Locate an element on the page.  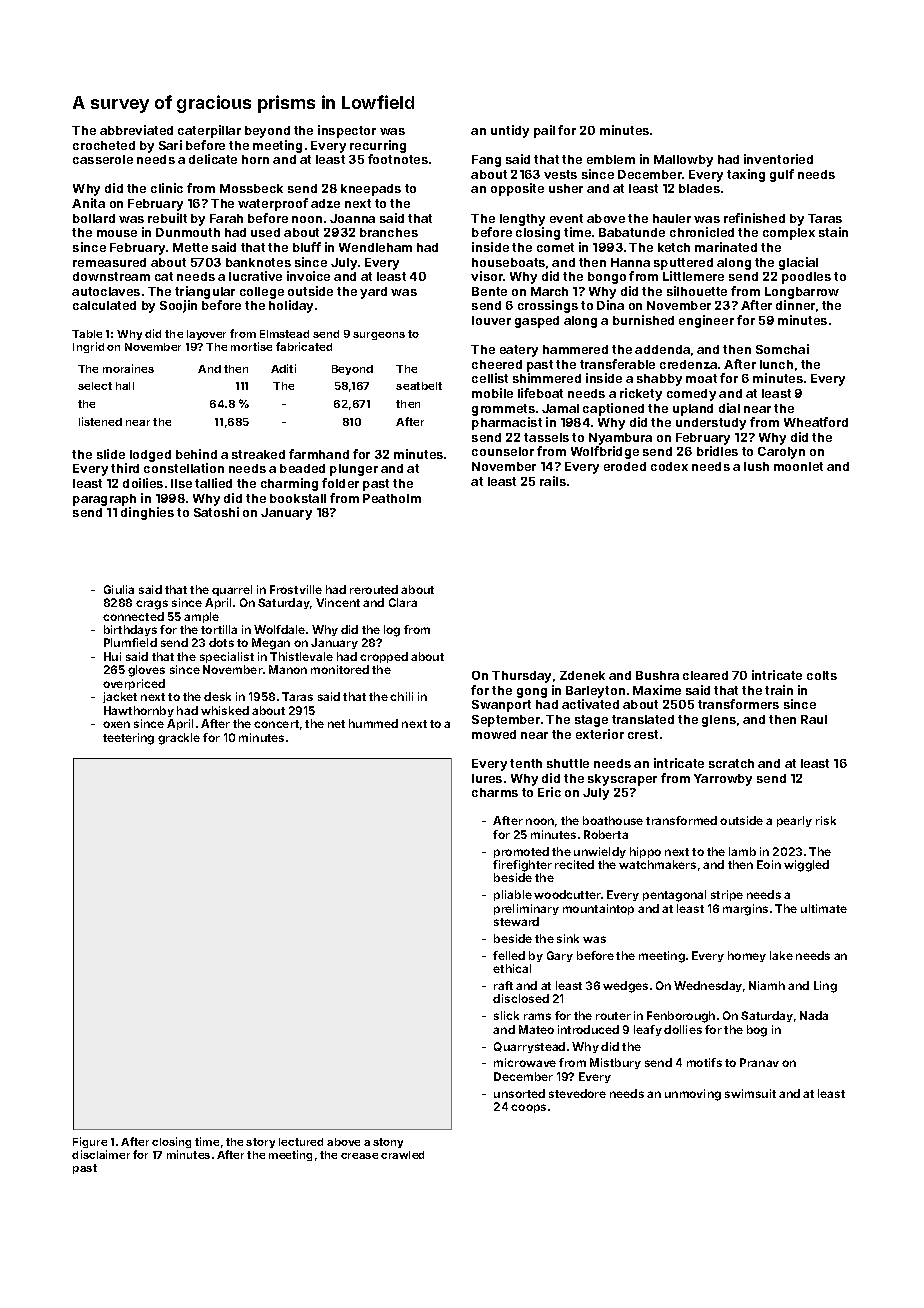
inventoried is located at coordinates (778, 159).
